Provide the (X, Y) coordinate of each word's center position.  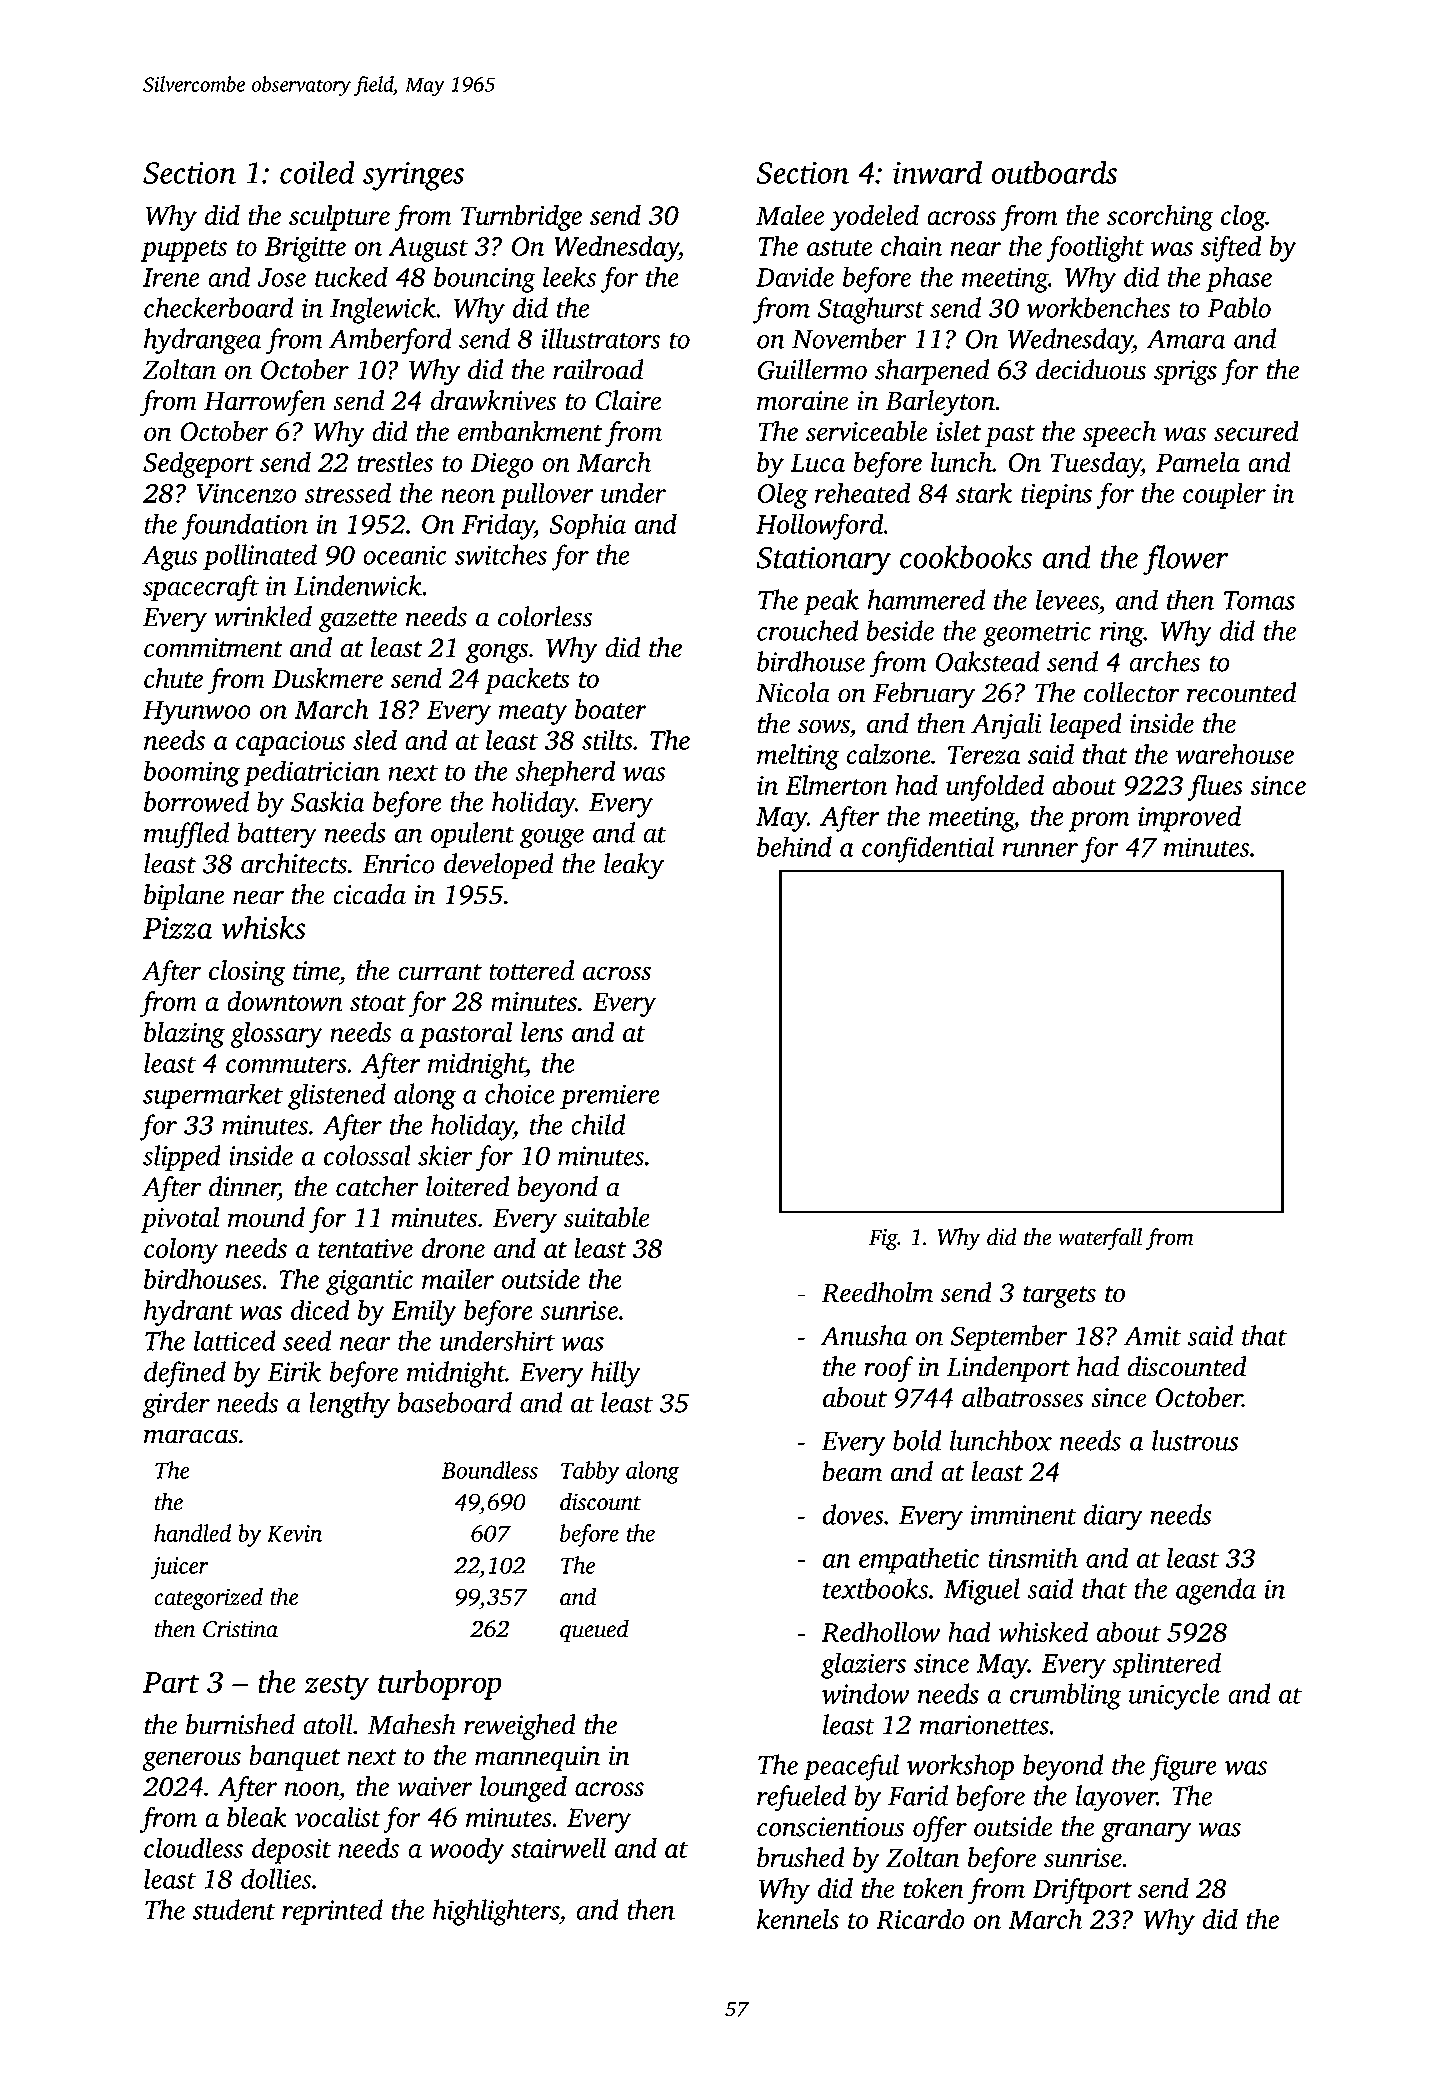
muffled (186, 835)
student (234, 1909)
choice (520, 1093)
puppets (184, 251)
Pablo (1239, 307)
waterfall (1100, 1239)
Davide (795, 276)
